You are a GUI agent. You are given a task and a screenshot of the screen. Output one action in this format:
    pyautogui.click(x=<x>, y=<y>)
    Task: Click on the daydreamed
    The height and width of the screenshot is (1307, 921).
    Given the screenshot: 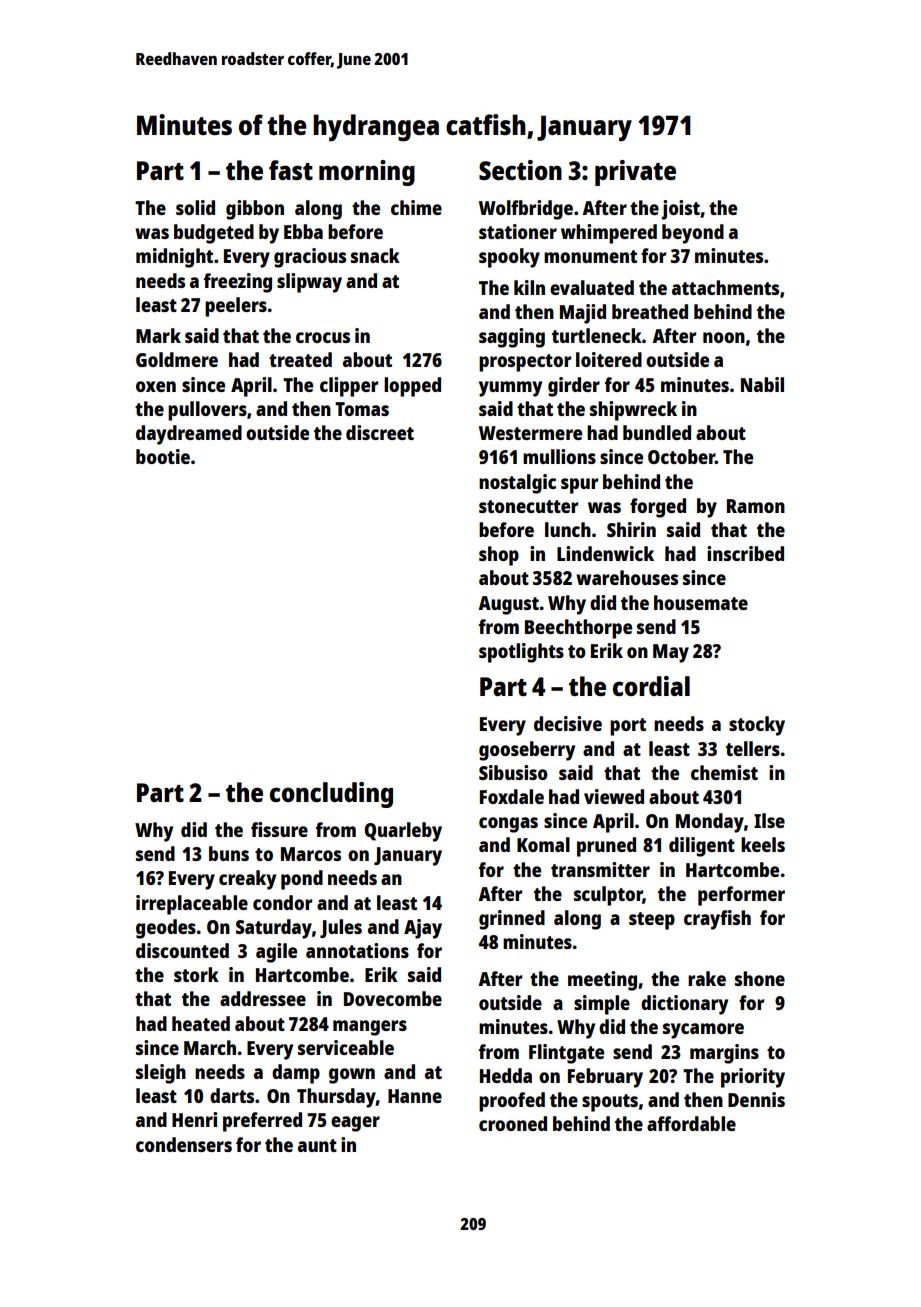 What is the action you would take?
    pyautogui.click(x=189, y=435)
